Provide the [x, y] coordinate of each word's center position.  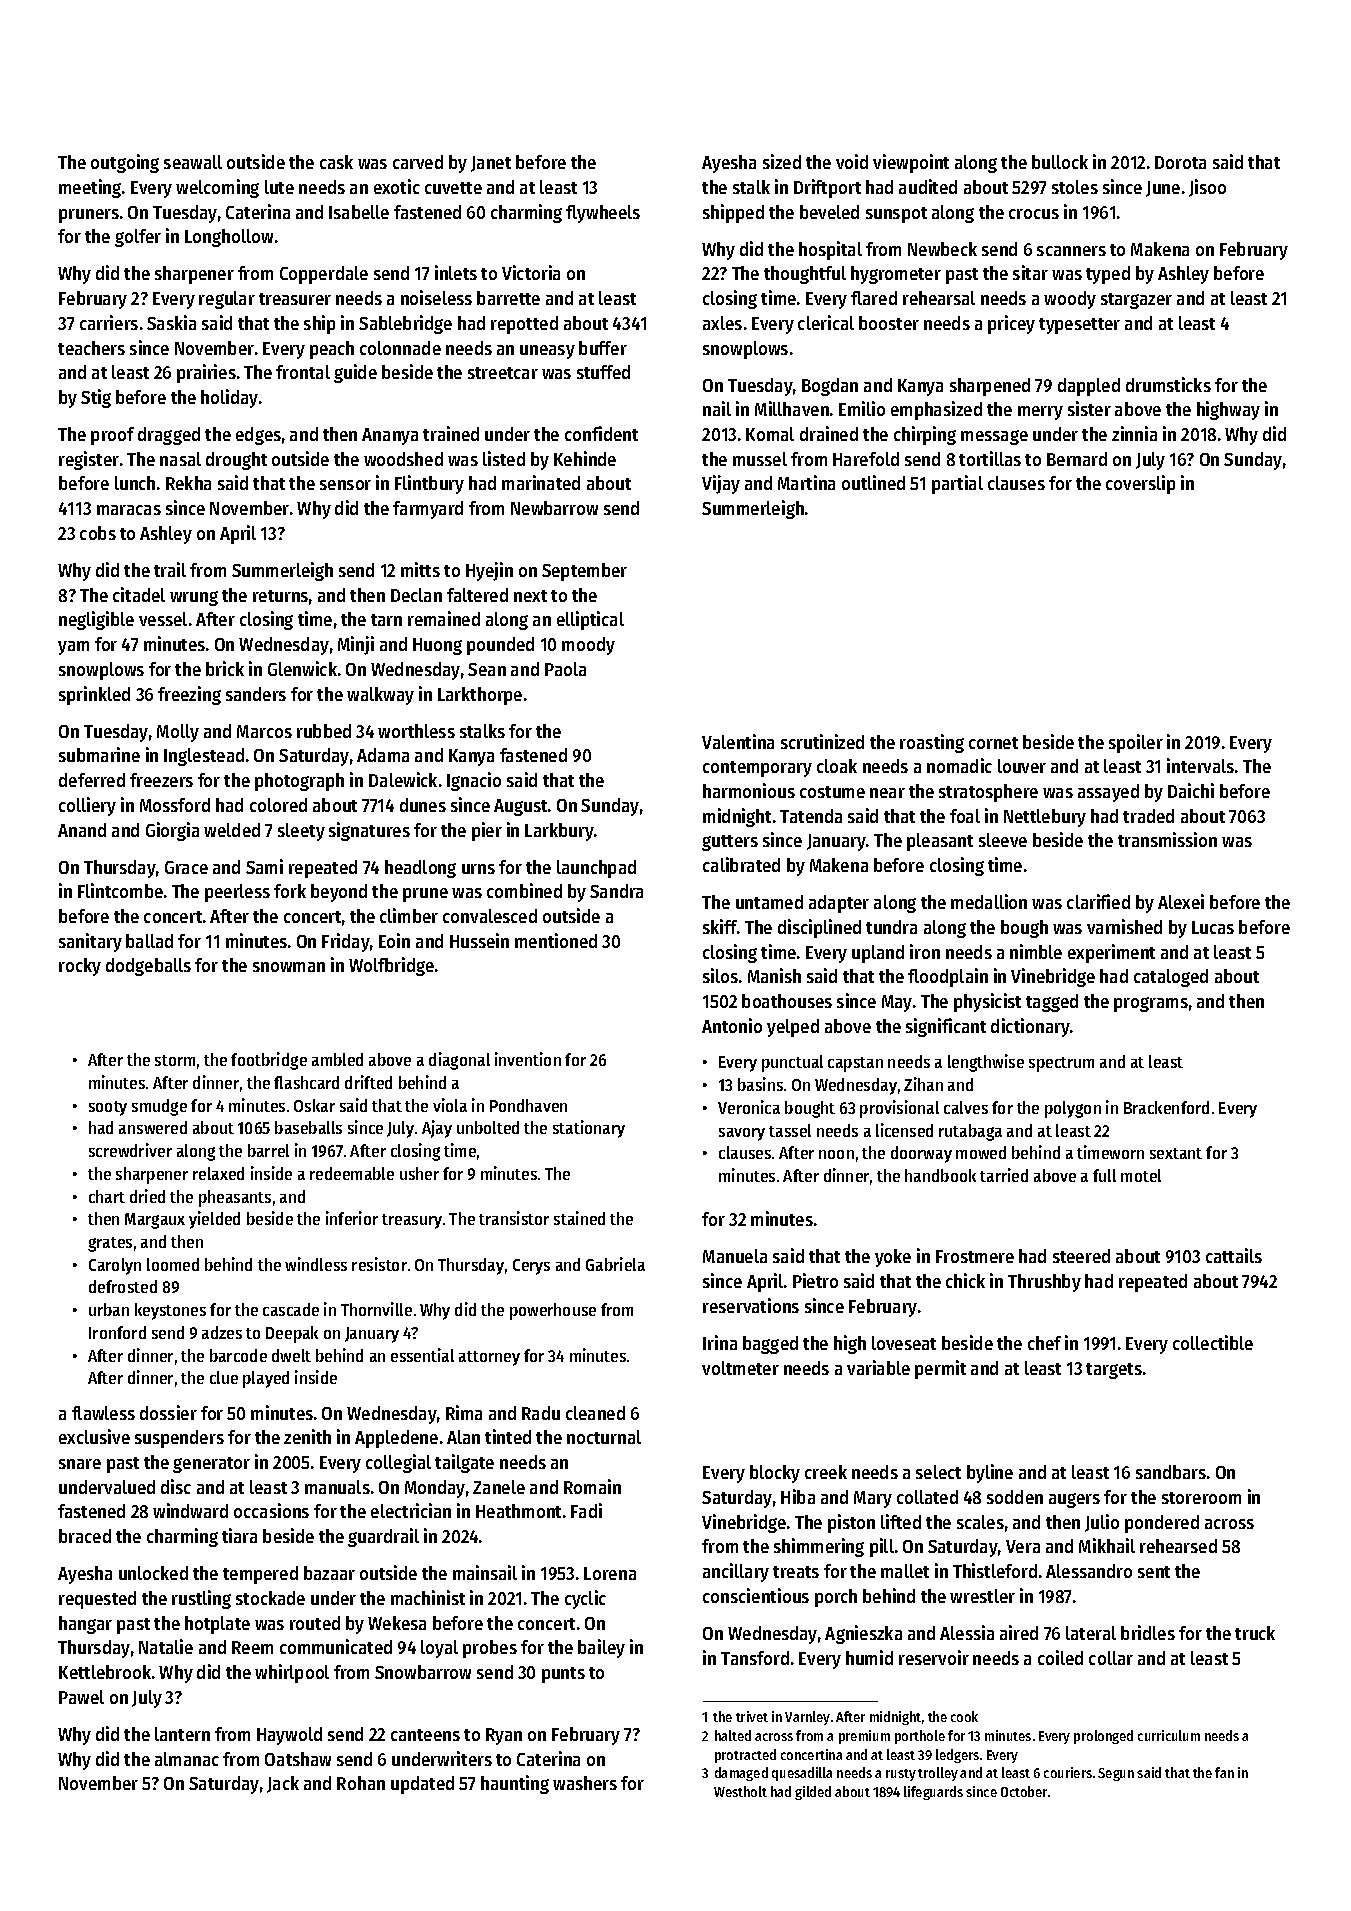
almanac [187, 1759]
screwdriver [130, 1150]
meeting [90, 188]
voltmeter [740, 1368]
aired [1019, 1632]
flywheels [603, 214]
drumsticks [1168, 384]
